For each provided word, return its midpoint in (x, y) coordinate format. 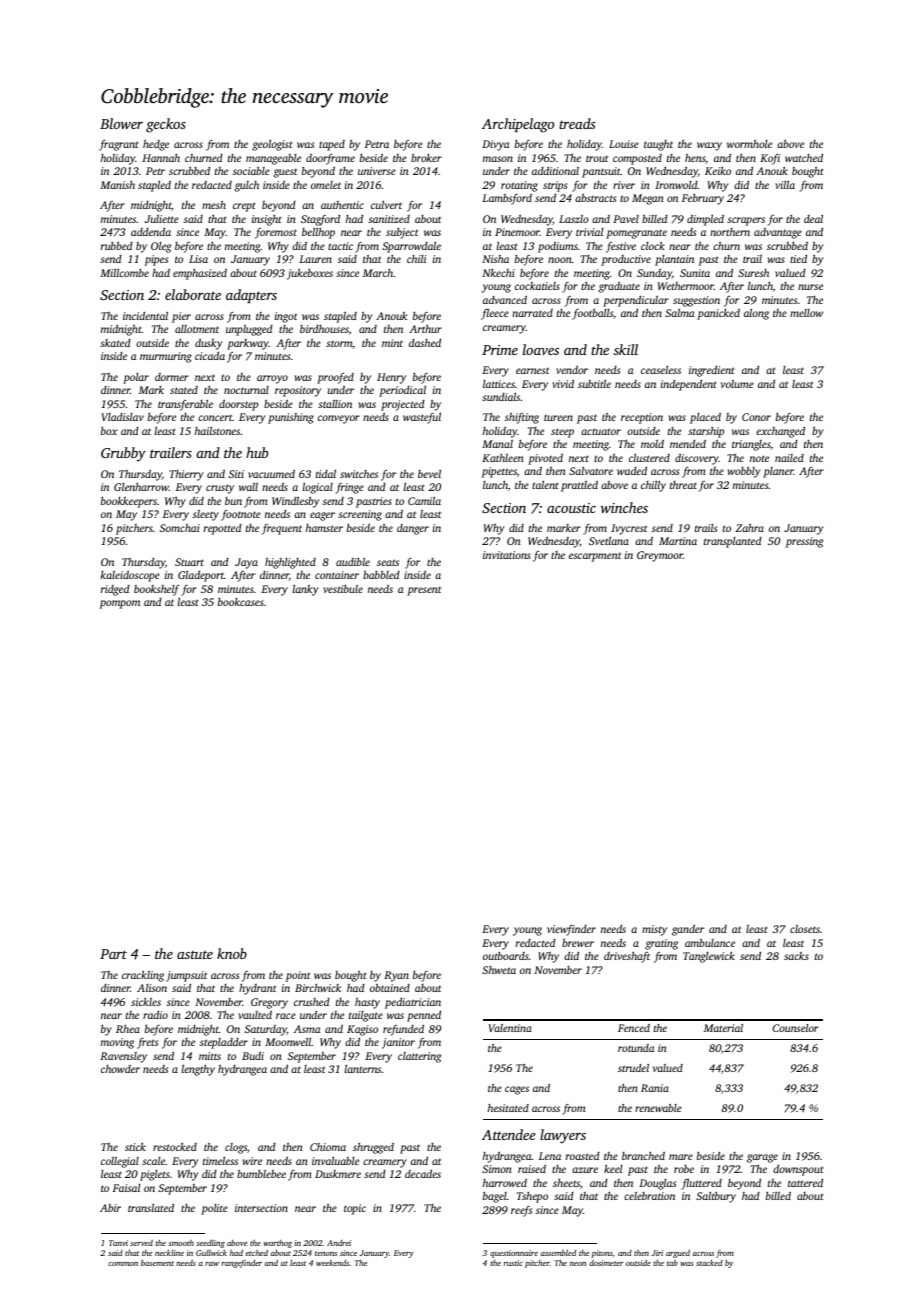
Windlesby (295, 502)
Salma (680, 313)
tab (672, 1263)
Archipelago (518, 125)
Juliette (162, 219)
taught (658, 145)
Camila (424, 501)
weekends (332, 1263)
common (123, 1264)
